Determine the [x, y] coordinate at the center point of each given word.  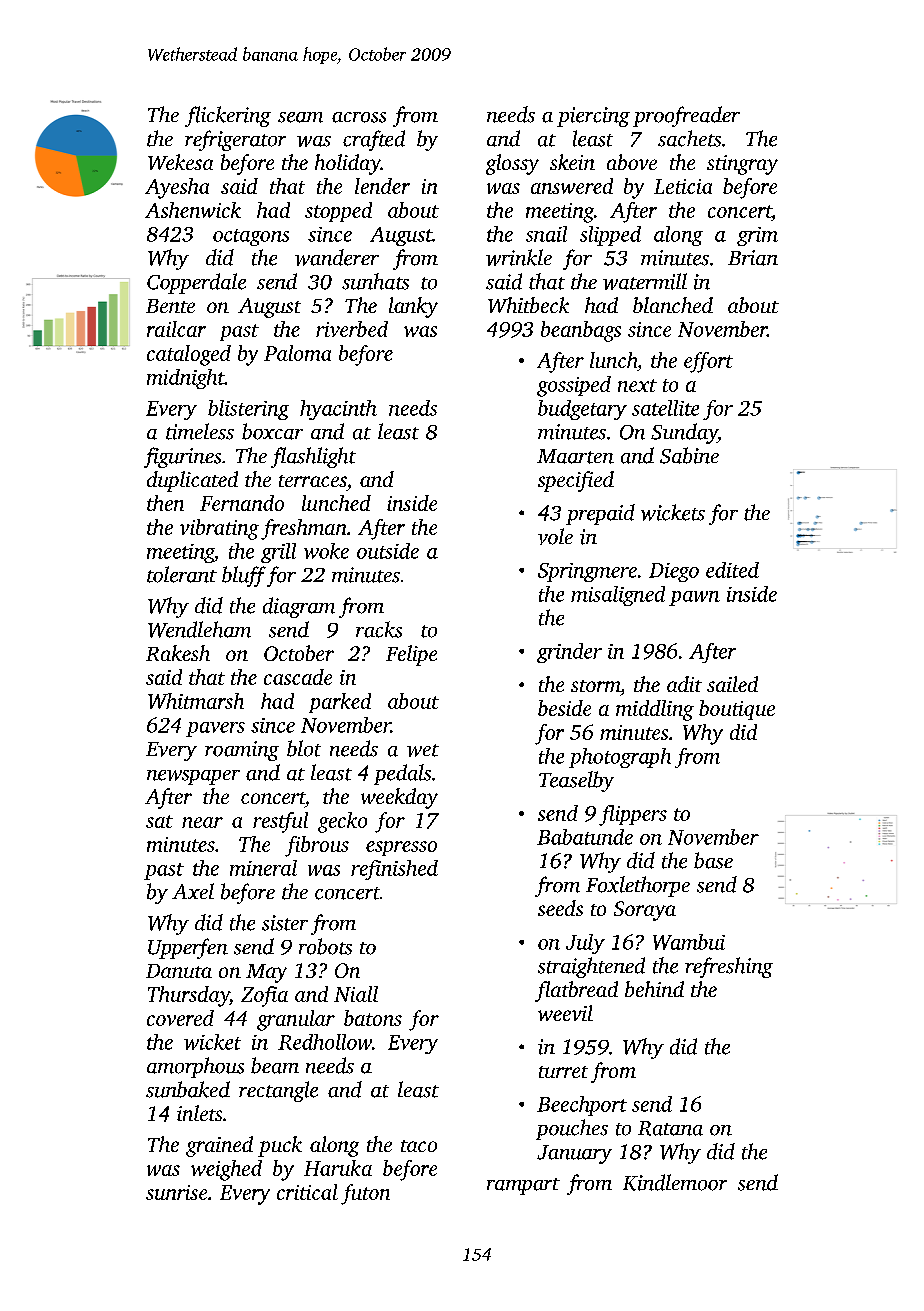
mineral [263, 868]
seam [300, 117]
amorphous [195, 1067]
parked [340, 703]
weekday [399, 798]
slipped [610, 236]
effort [708, 362]
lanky [413, 307]
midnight [186, 379]
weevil [565, 1013]
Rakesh [178, 653]
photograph [620, 758]
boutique [737, 710]
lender [382, 186]
